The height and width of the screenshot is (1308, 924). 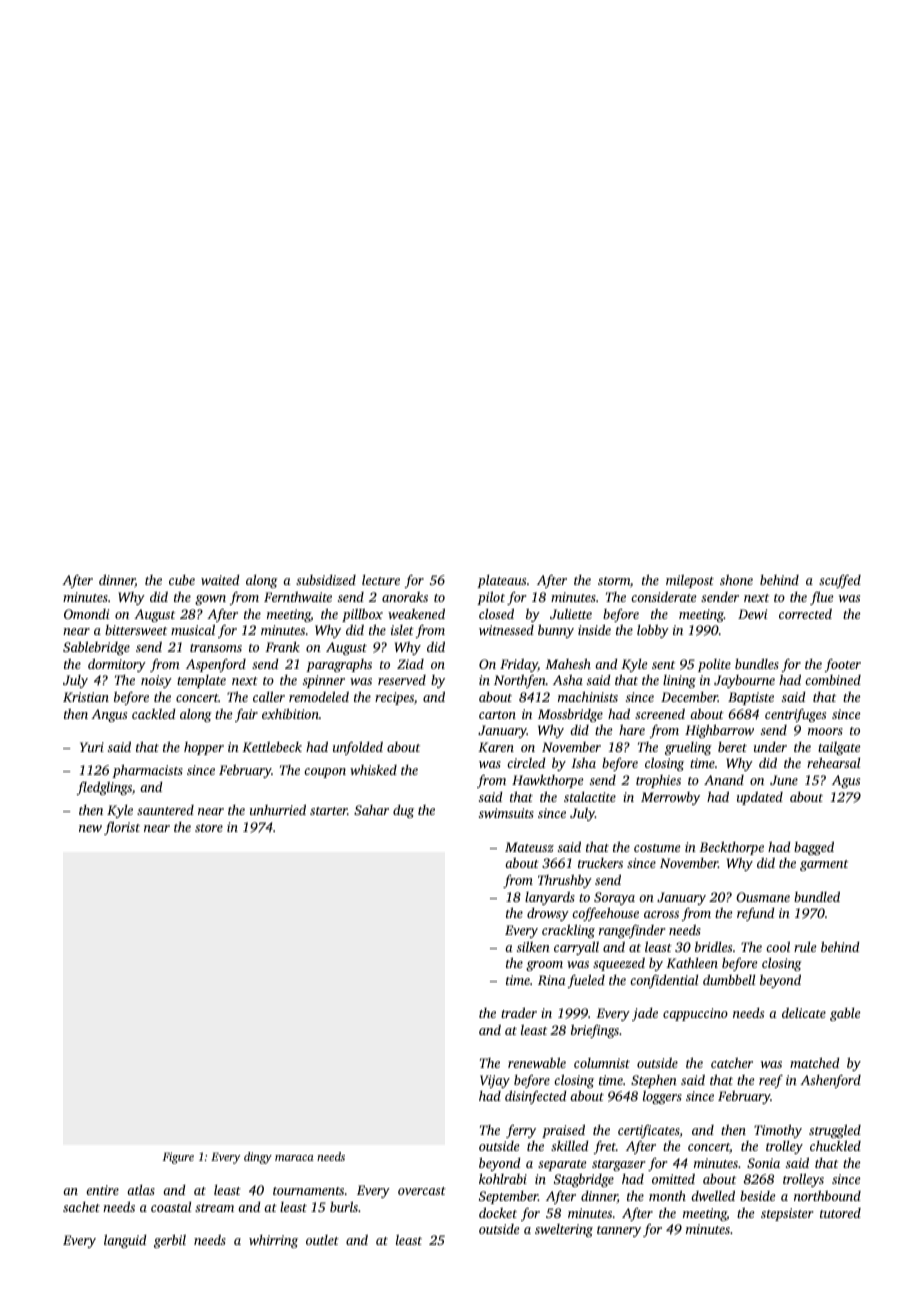 I want to click on gown, so click(x=210, y=600).
